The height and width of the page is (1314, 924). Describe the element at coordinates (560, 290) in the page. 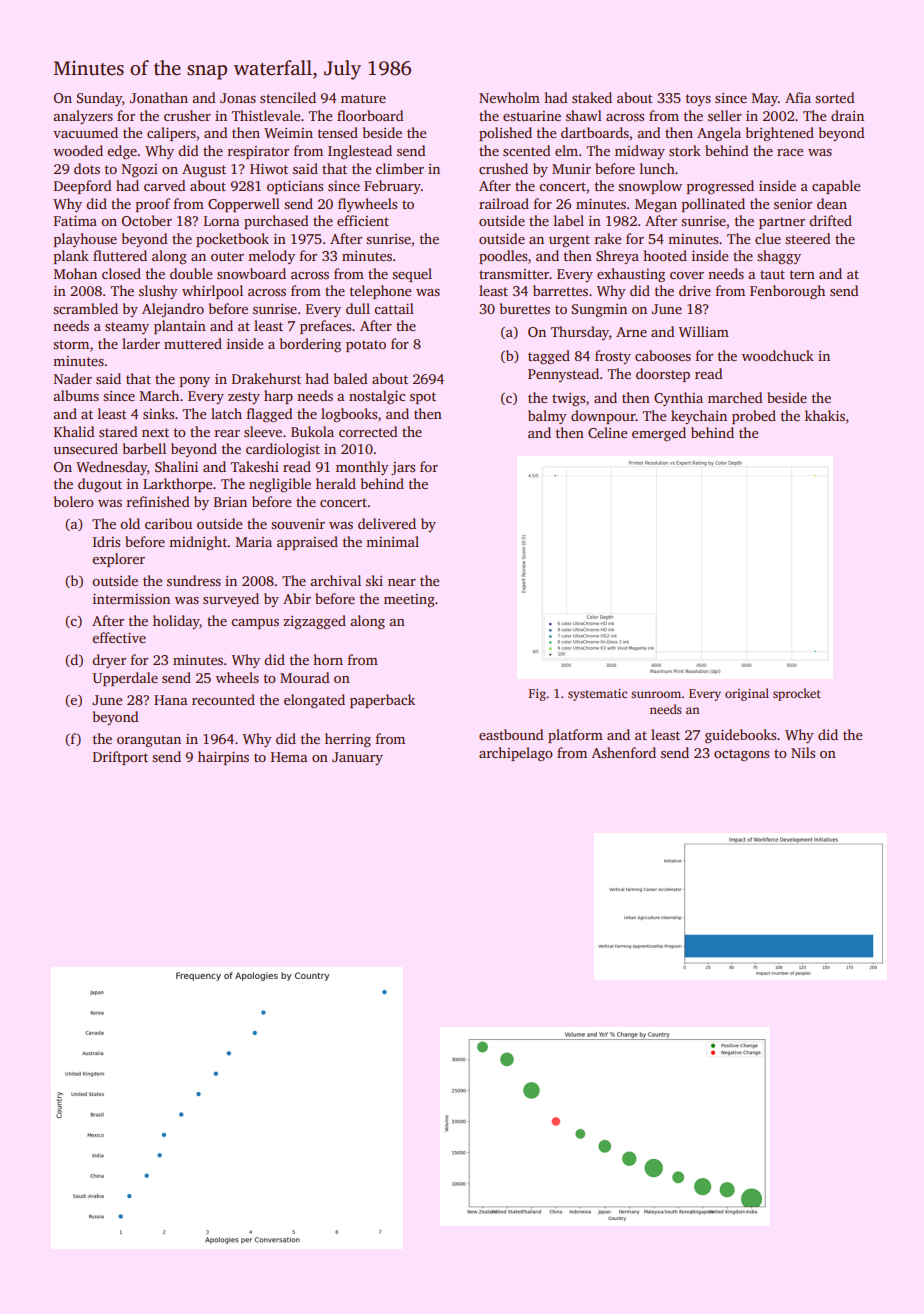

I see `barrettes` at that location.
